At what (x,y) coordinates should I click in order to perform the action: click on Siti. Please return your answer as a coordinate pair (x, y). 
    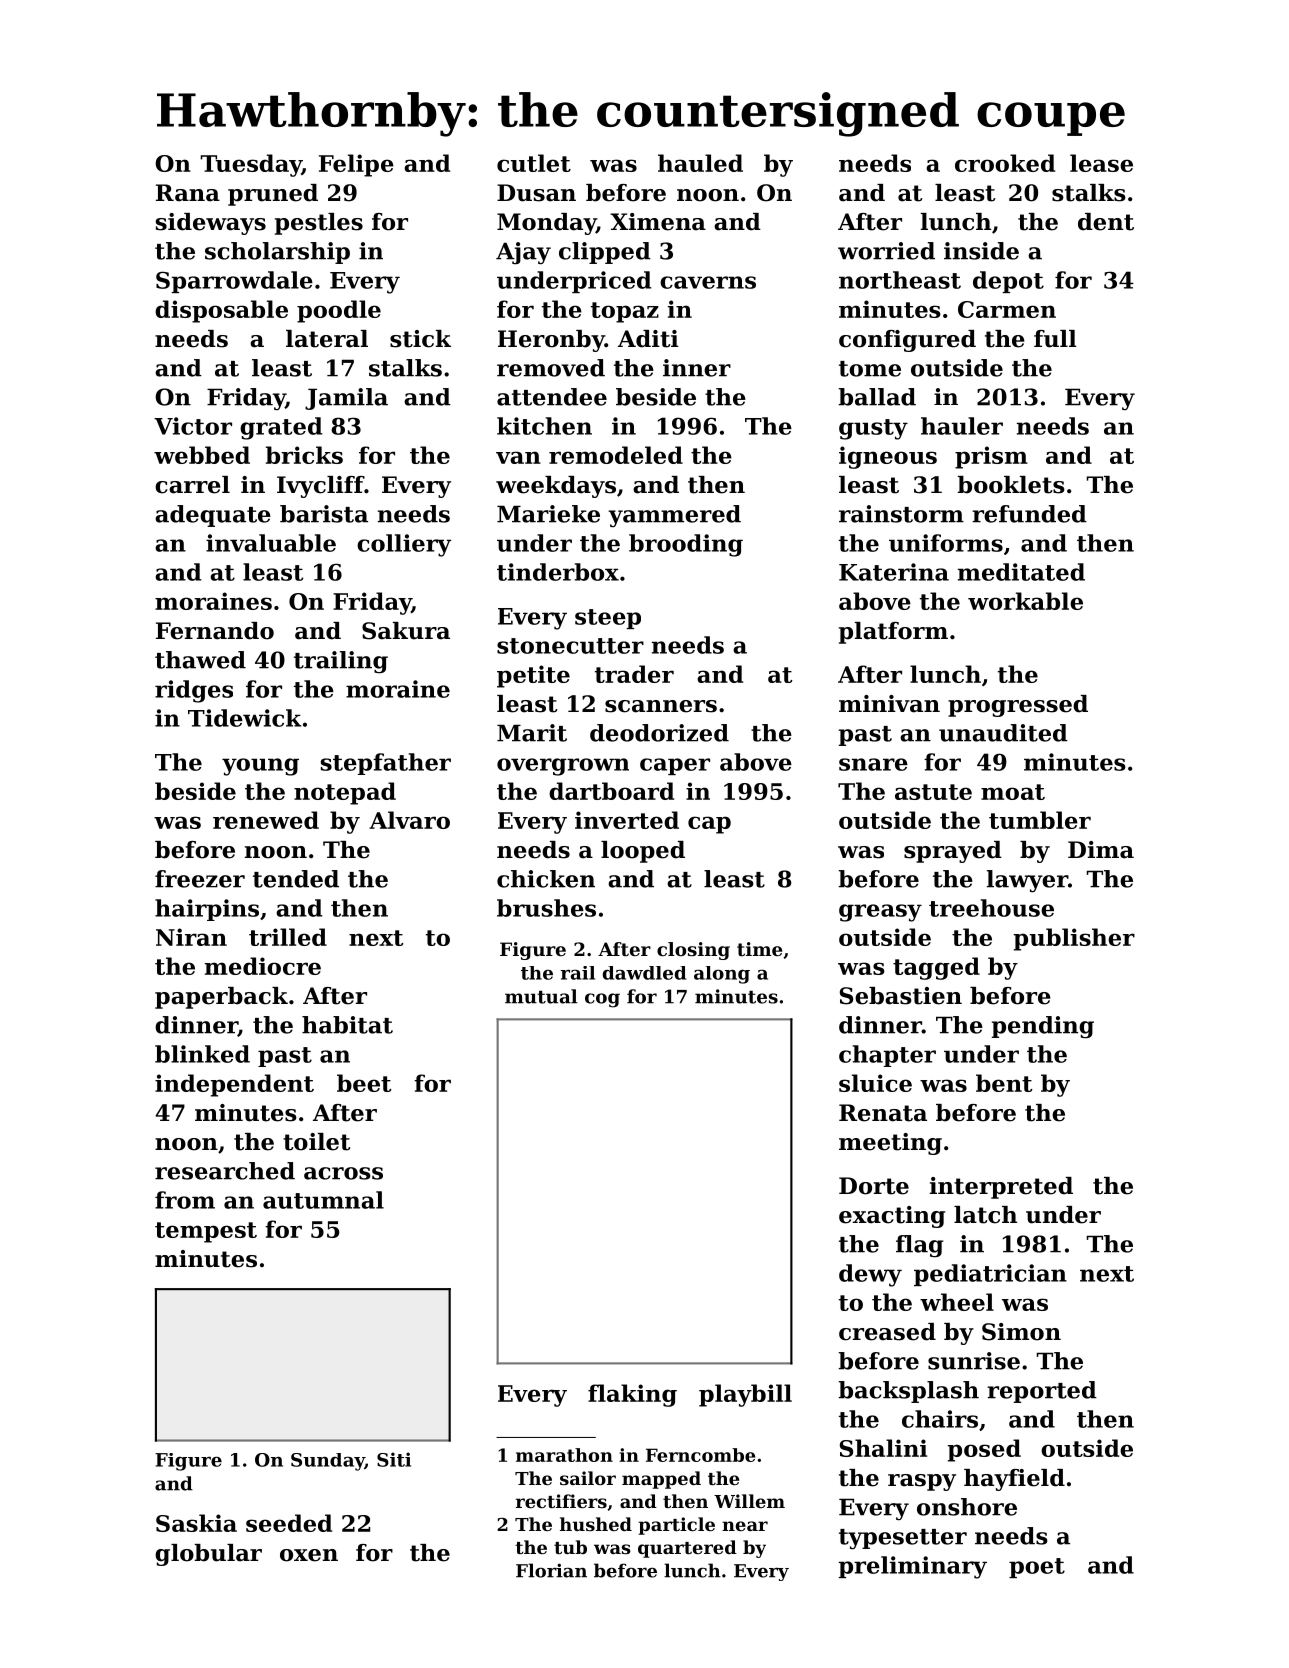
    Looking at the image, I should click on (394, 1459).
